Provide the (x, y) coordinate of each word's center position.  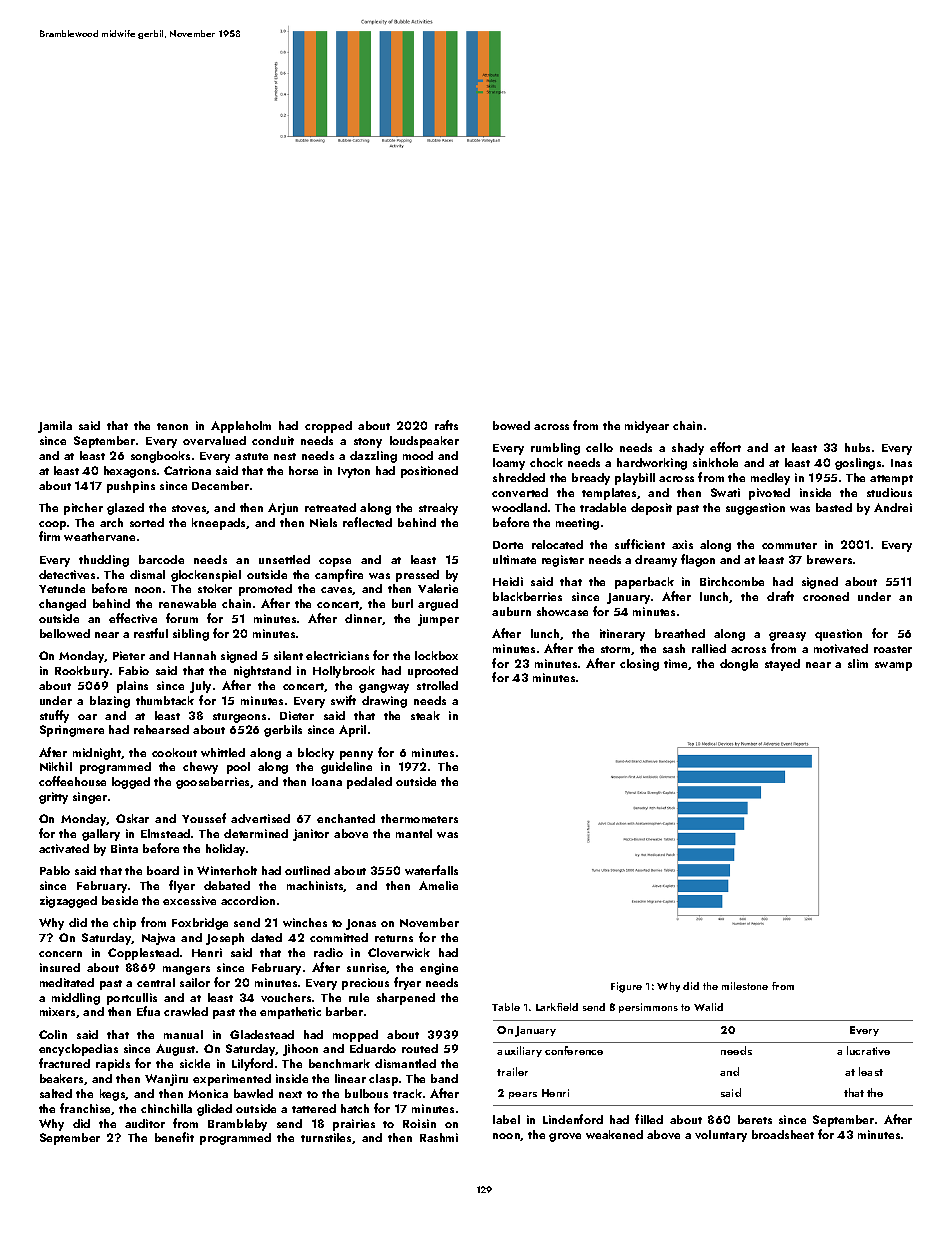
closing (639, 665)
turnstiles (326, 1137)
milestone (745, 986)
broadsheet (783, 1134)
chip (124, 924)
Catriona (187, 470)
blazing (110, 702)
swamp (893, 666)
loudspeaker (424, 442)
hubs (857, 447)
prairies (354, 1125)
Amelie (438, 885)
